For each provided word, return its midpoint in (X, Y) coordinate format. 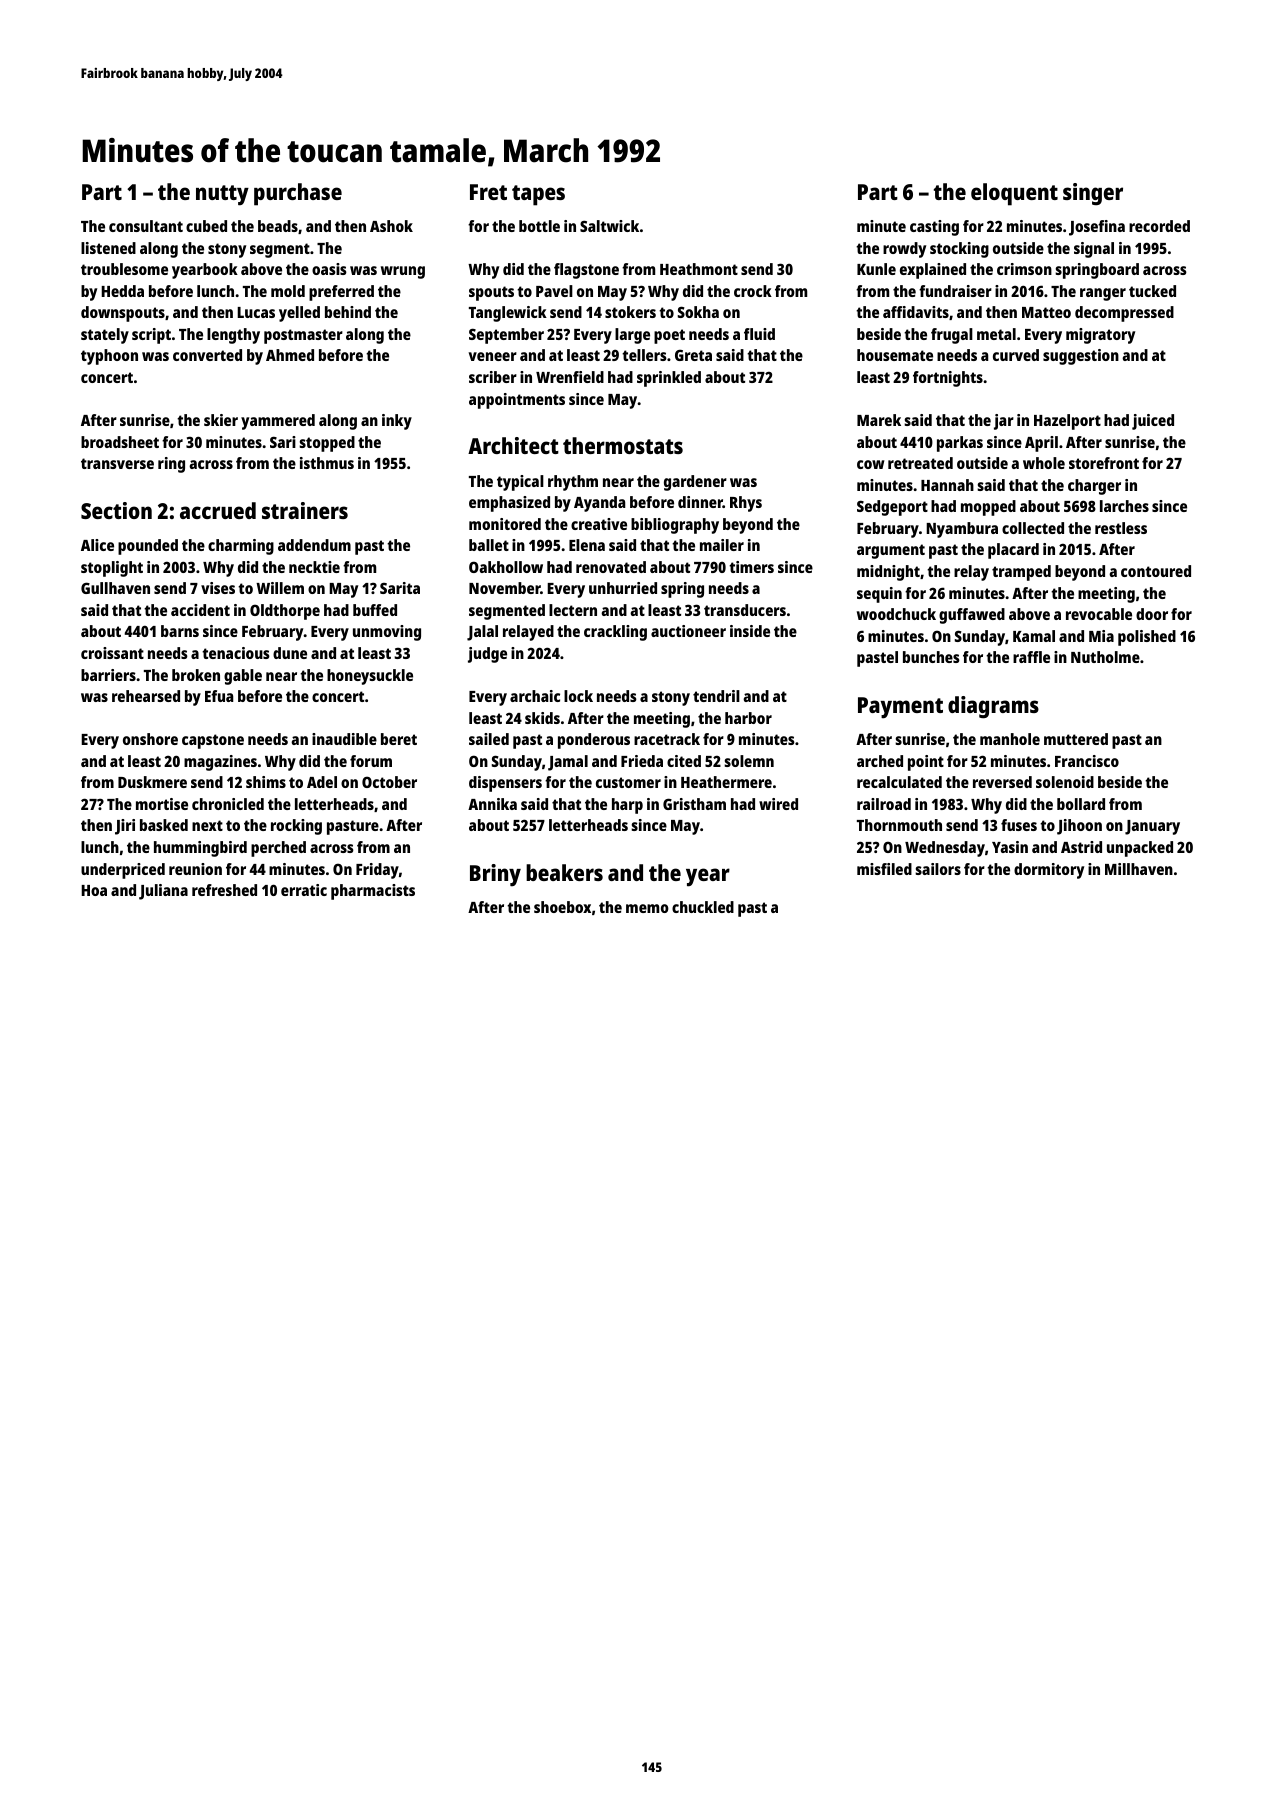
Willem (280, 588)
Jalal (482, 633)
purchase (298, 194)
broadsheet (120, 442)
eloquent (1014, 194)
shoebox (562, 907)
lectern (573, 610)
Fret (488, 192)
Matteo (1046, 312)
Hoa (94, 890)
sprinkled (669, 379)
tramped (1021, 573)
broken (196, 675)
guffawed (972, 616)
